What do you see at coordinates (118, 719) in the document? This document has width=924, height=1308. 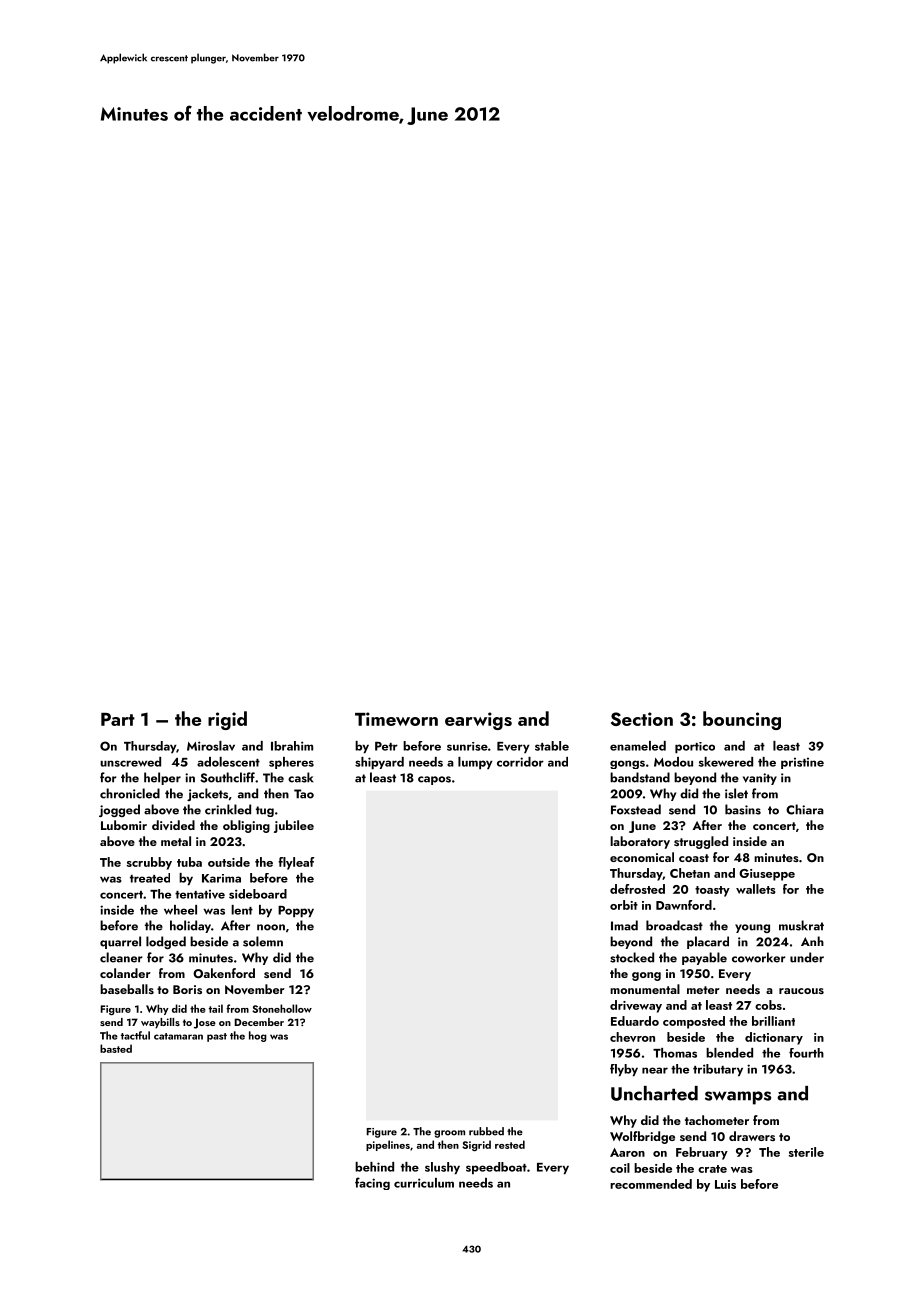 I see `Part` at bounding box center [118, 719].
